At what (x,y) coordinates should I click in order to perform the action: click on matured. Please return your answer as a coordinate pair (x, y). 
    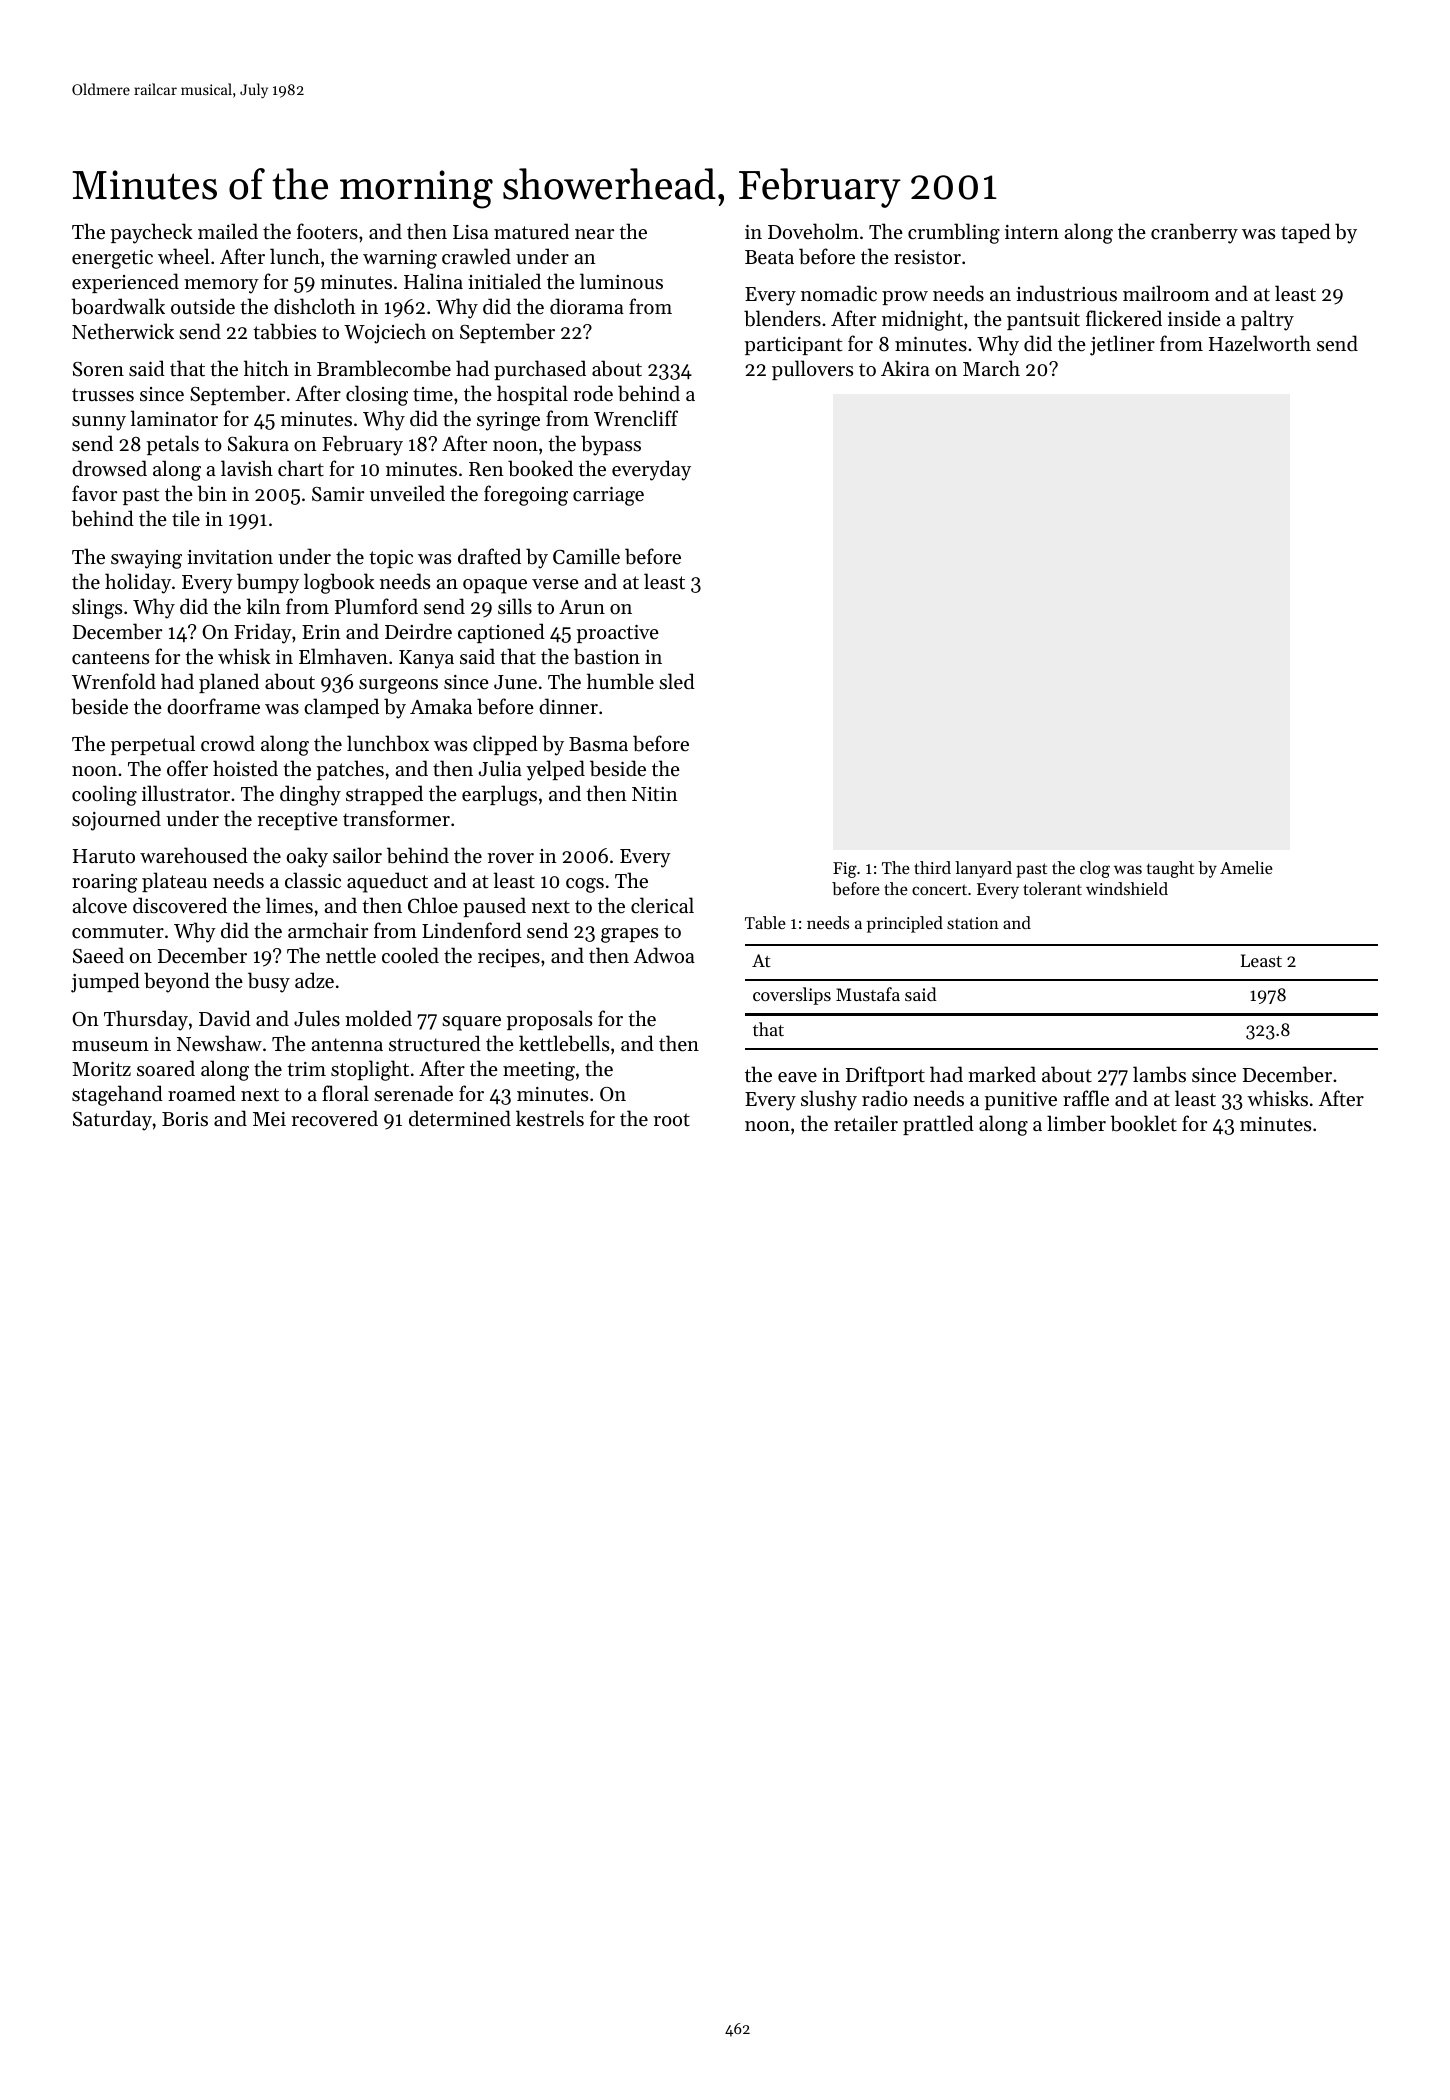
    Looking at the image, I should click on (531, 231).
